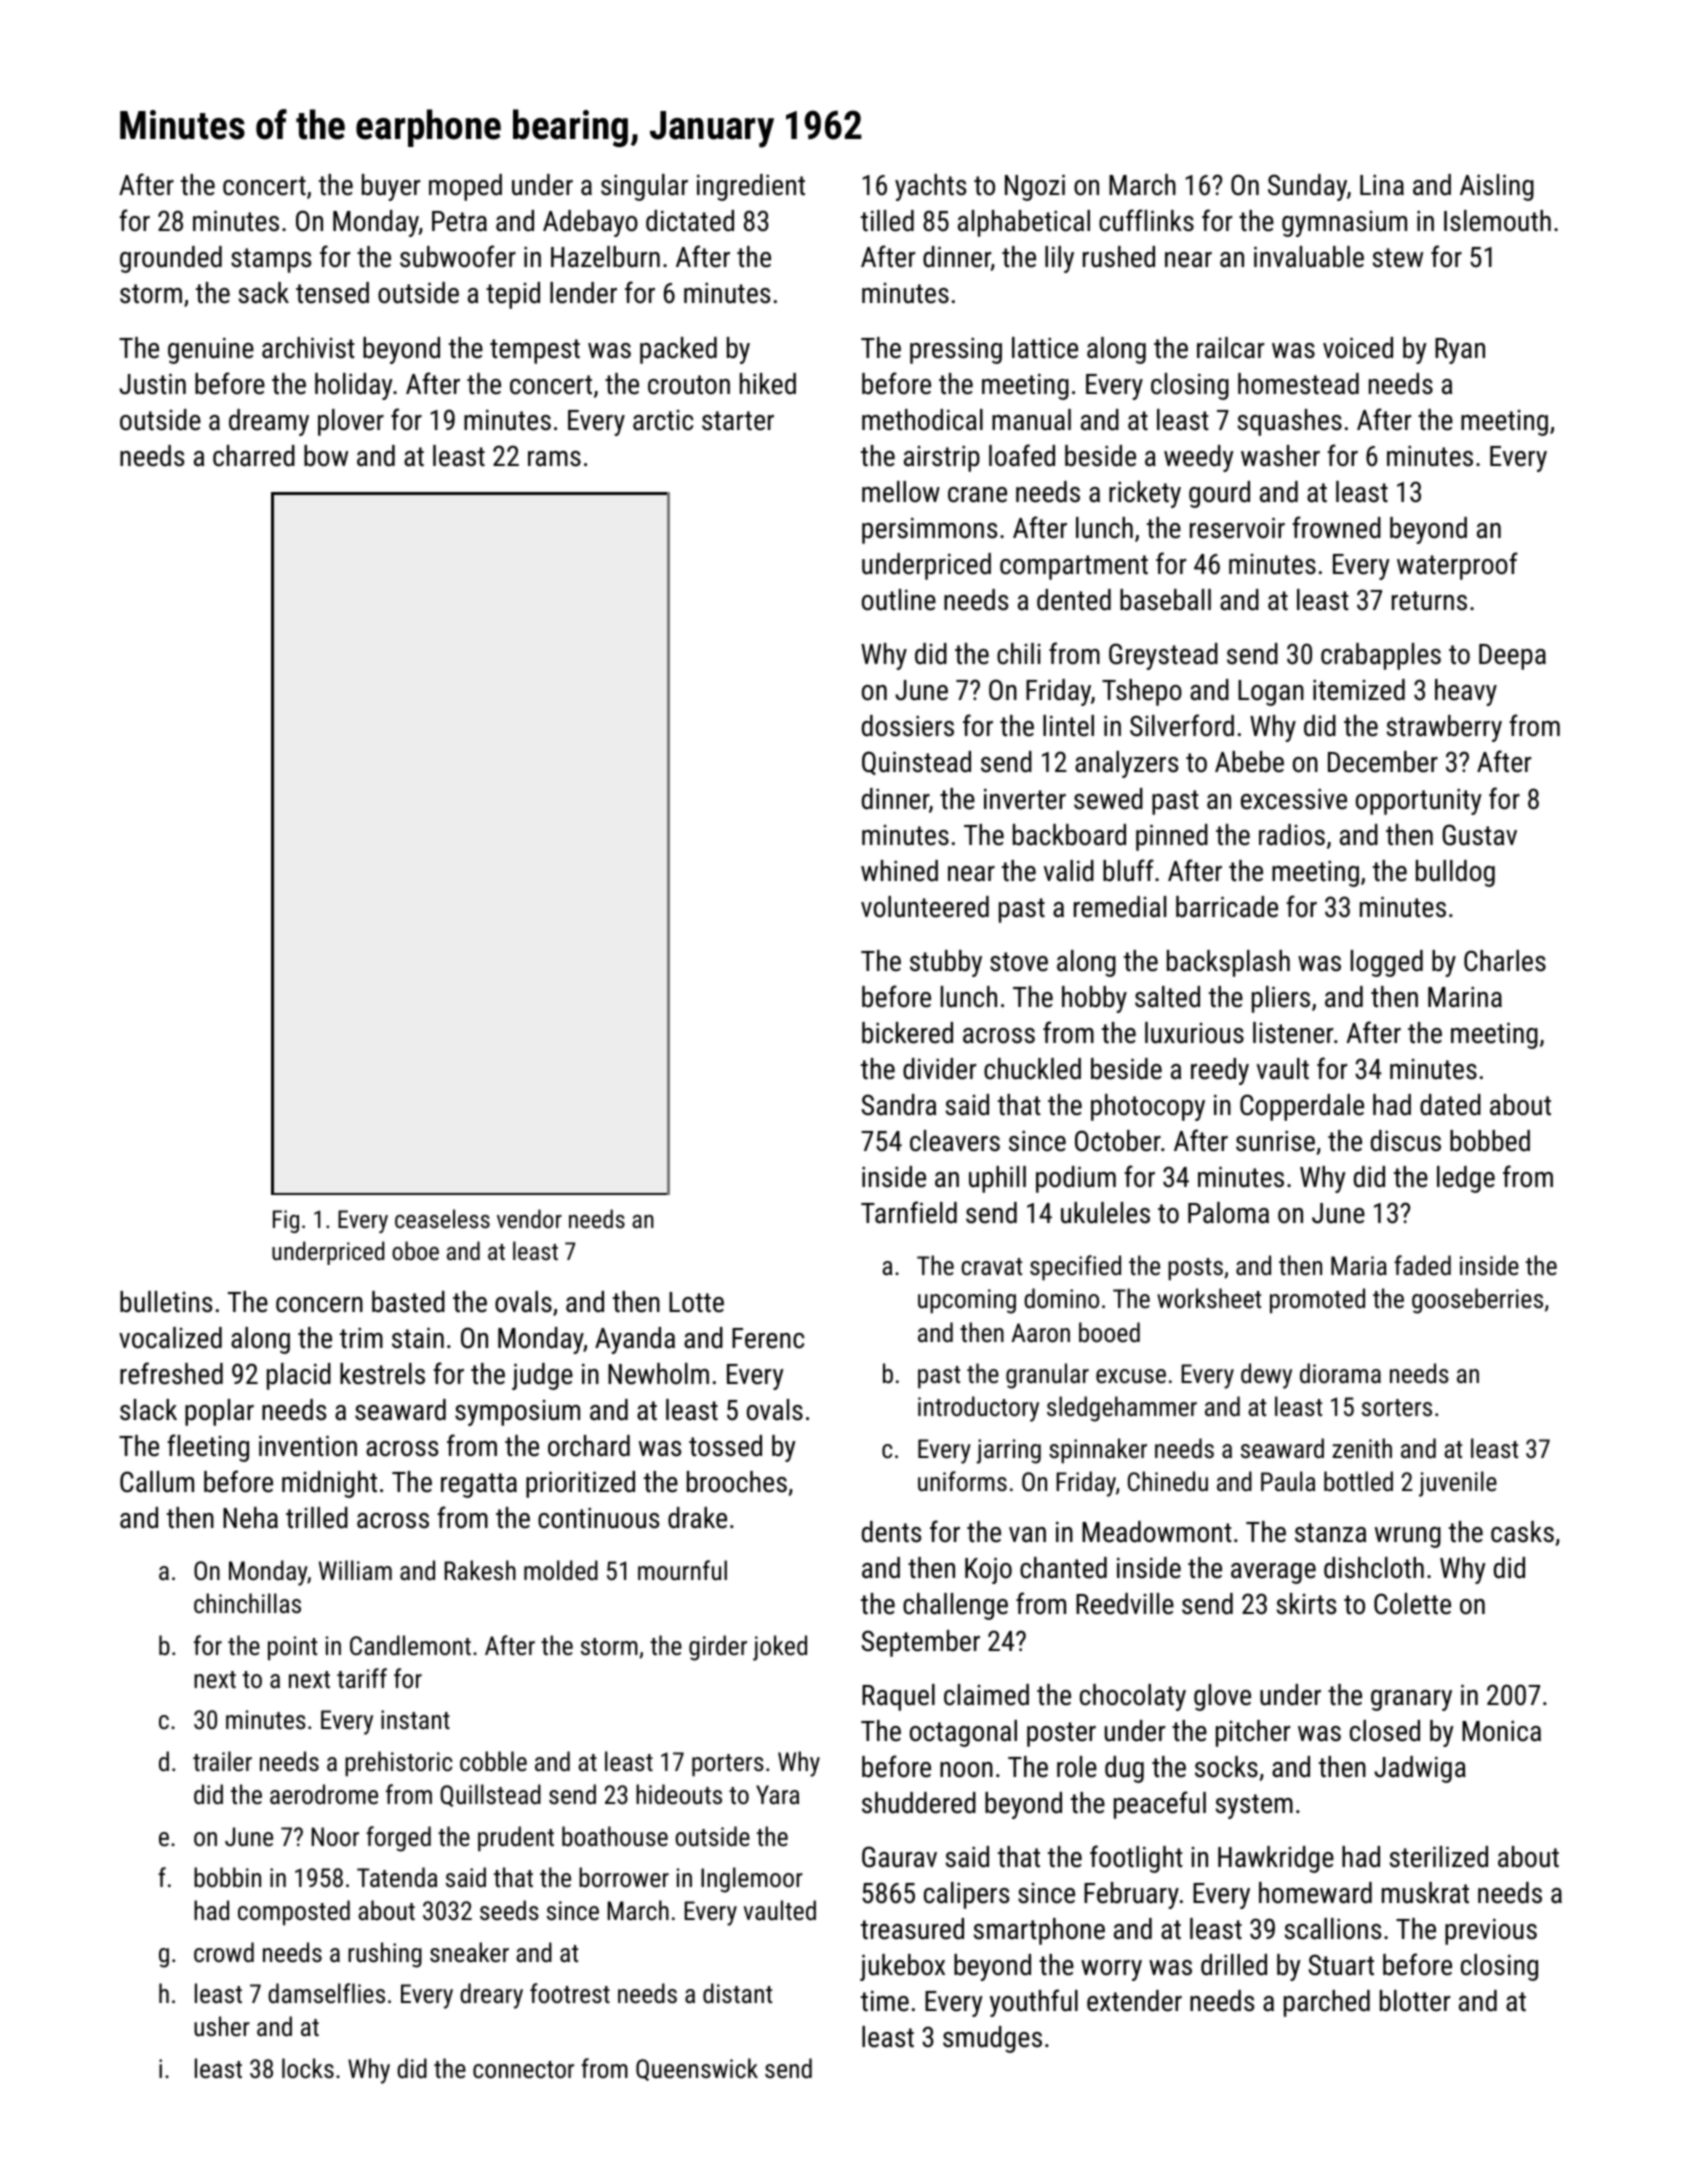  Describe the element at coordinates (930, 187) in the screenshot. I see `yachts` at that location.
